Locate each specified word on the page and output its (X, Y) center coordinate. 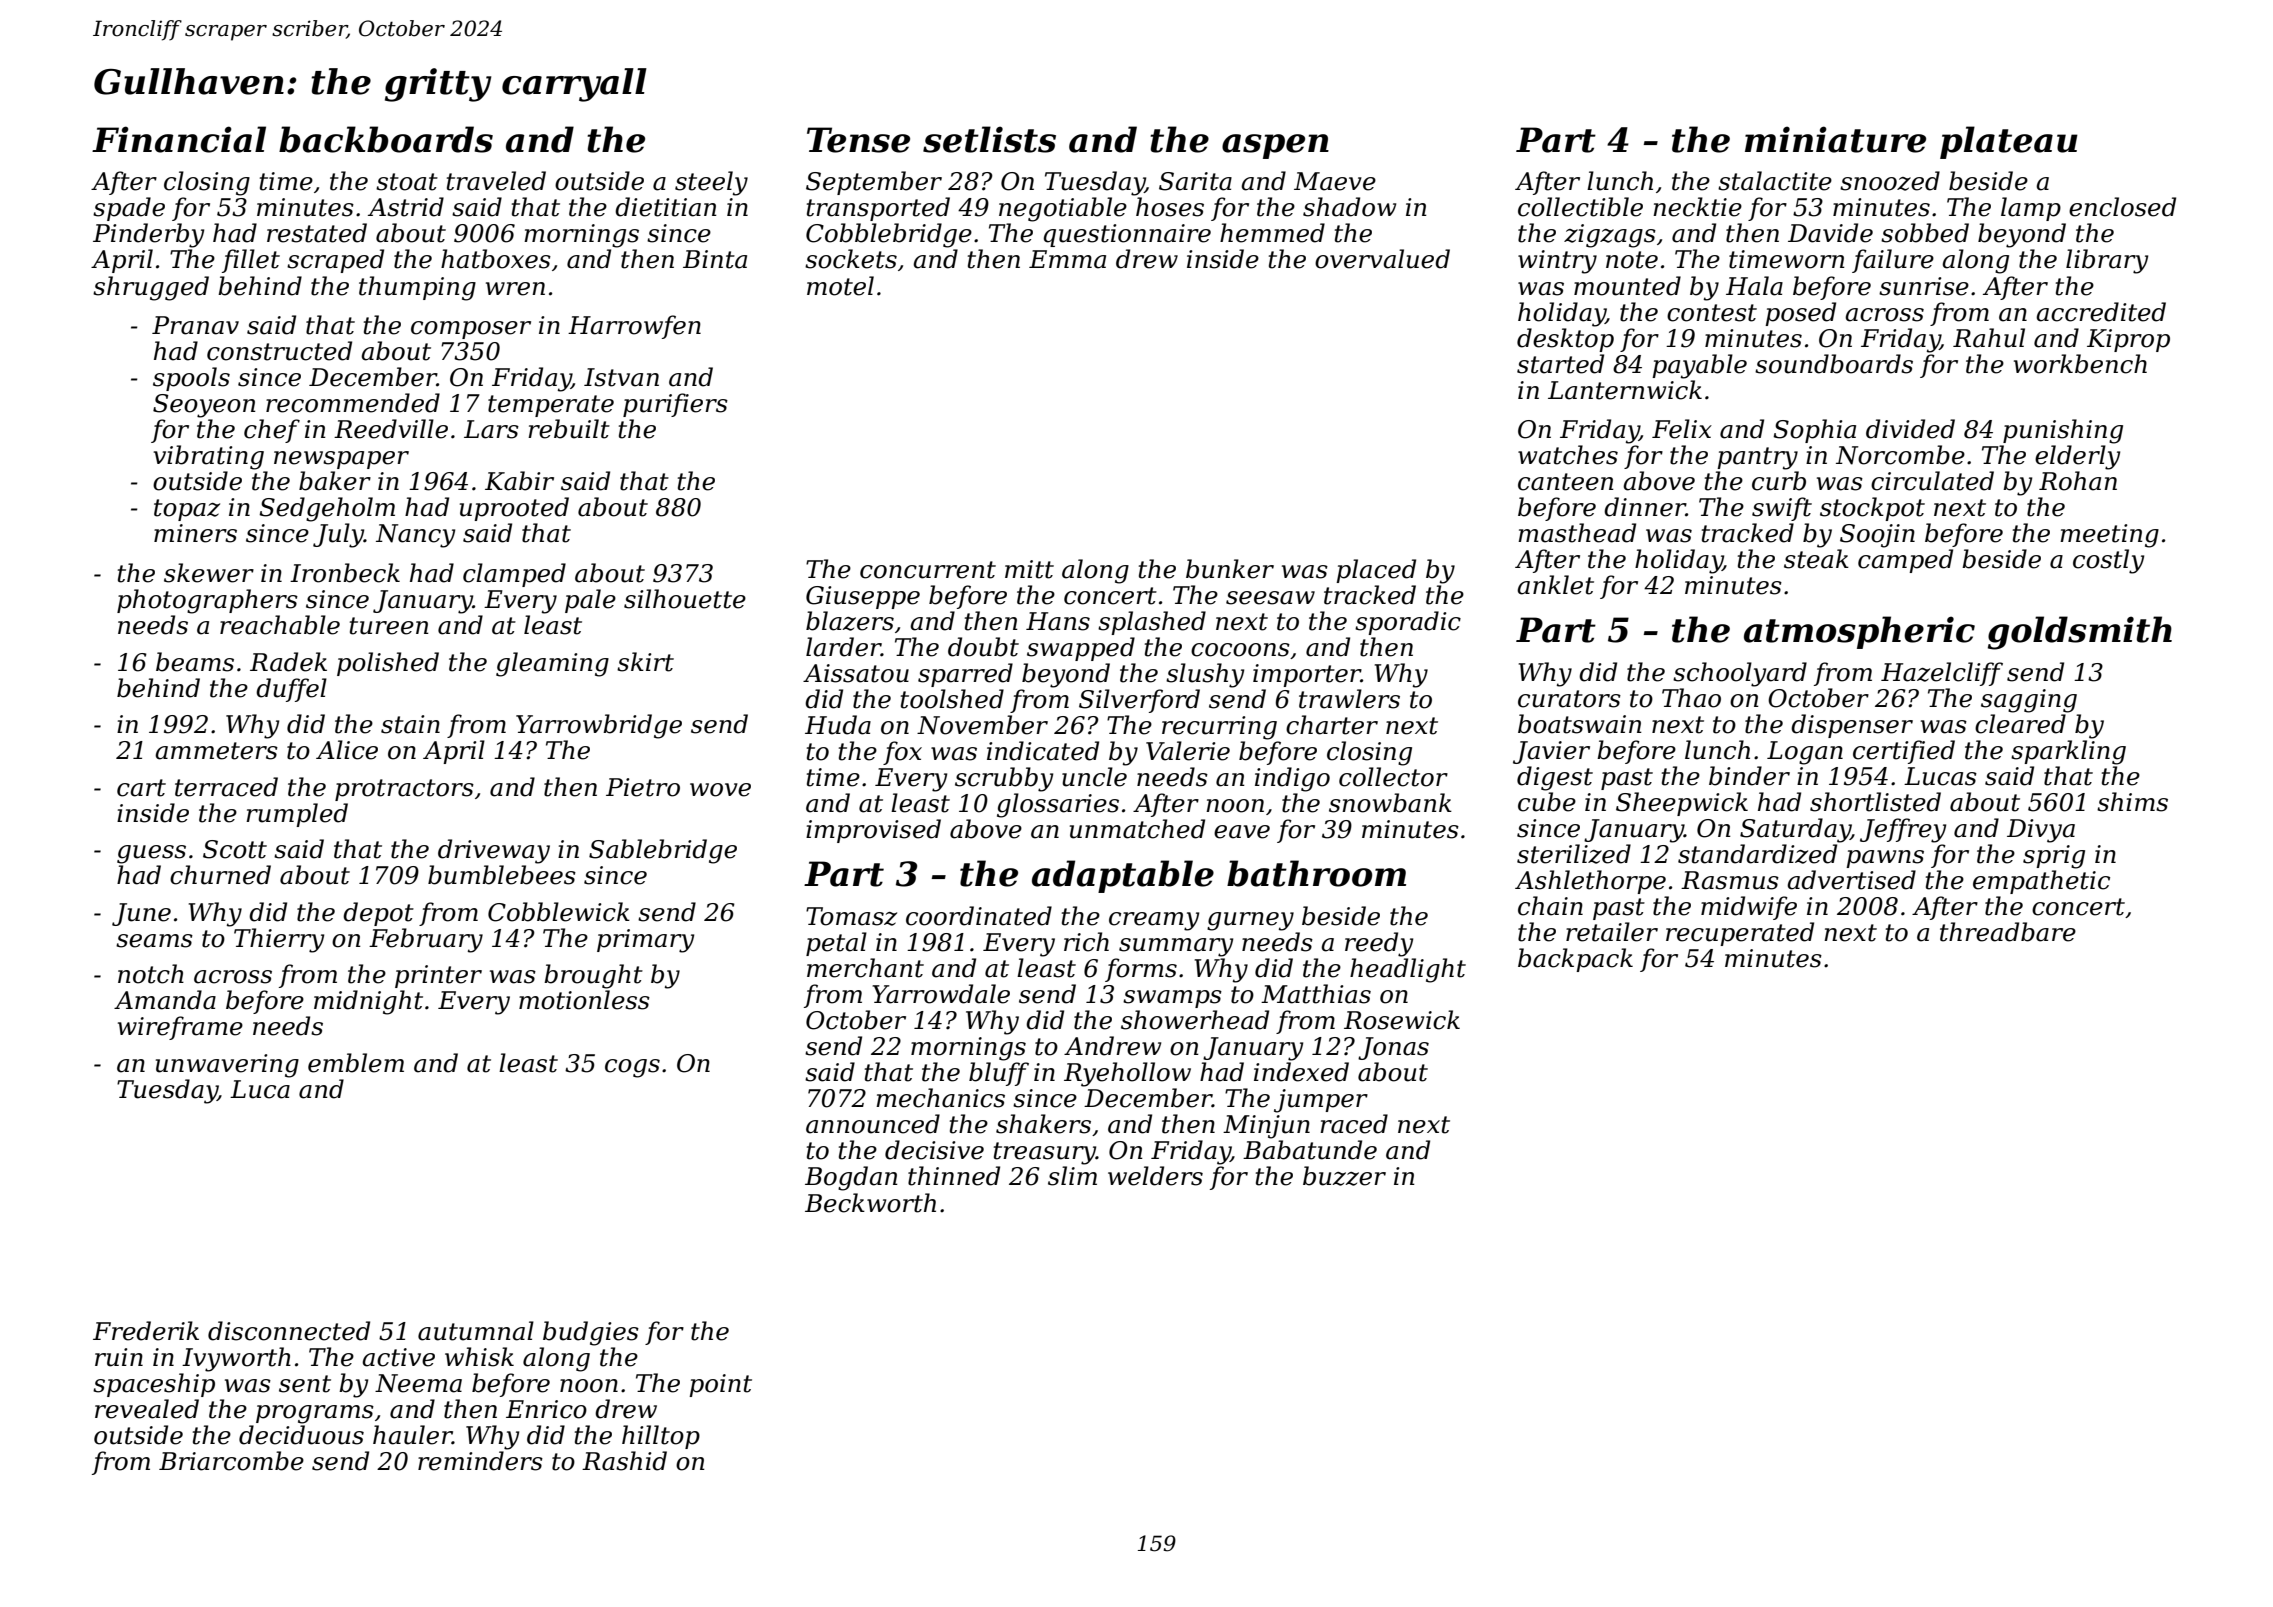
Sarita (1195, 181)
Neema (418, 1383)
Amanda (165, 1000)
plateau (2009, 142)
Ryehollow (1127, 1074)
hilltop (661, 1437)
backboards (386, 139)
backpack (1575, 960)
